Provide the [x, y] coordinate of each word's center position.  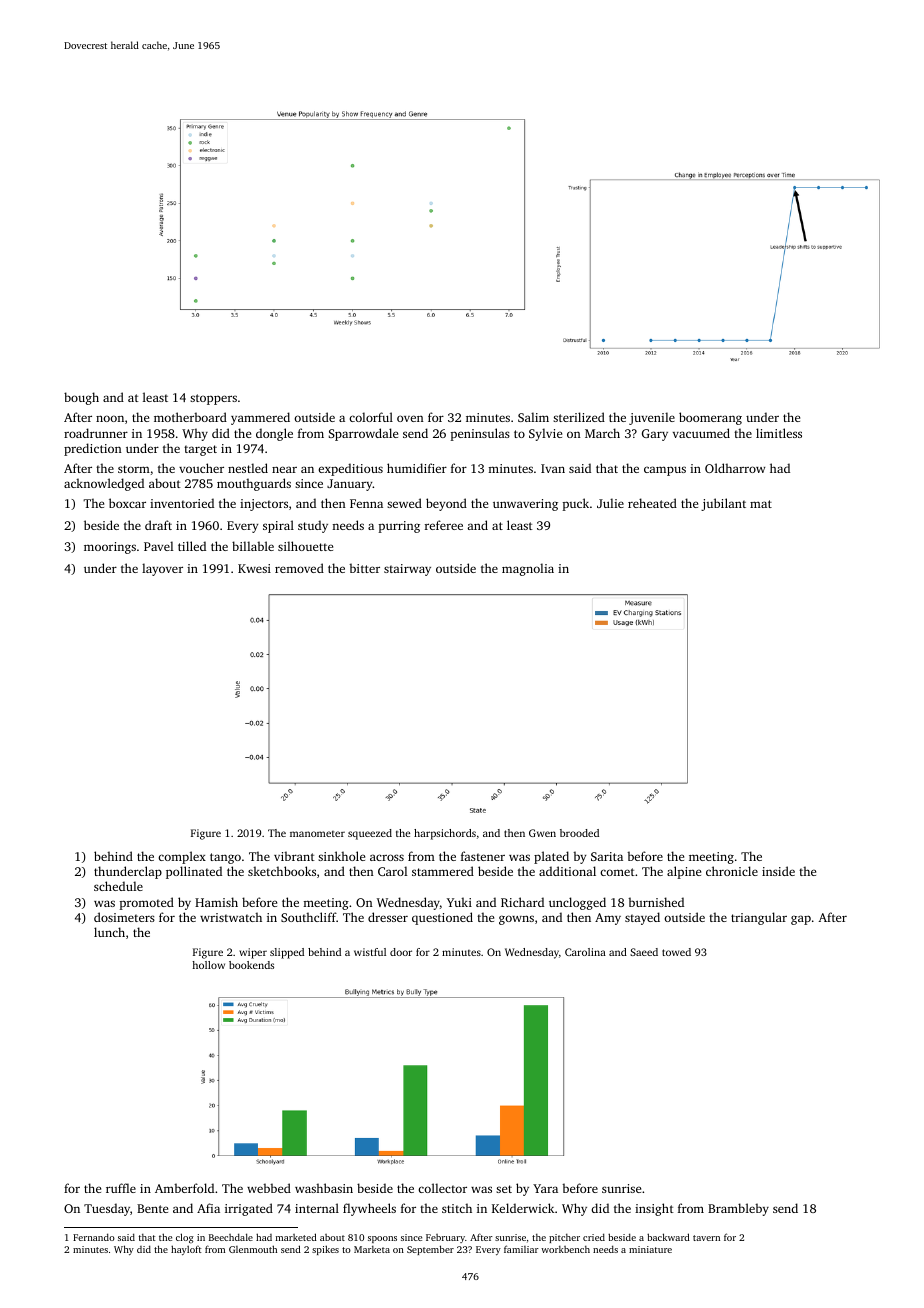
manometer [317, 834]
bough [81, 398]
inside [778, 871]
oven [410, 418]
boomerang [710, 418]
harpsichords [445, 834]
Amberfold [184, 1188]
